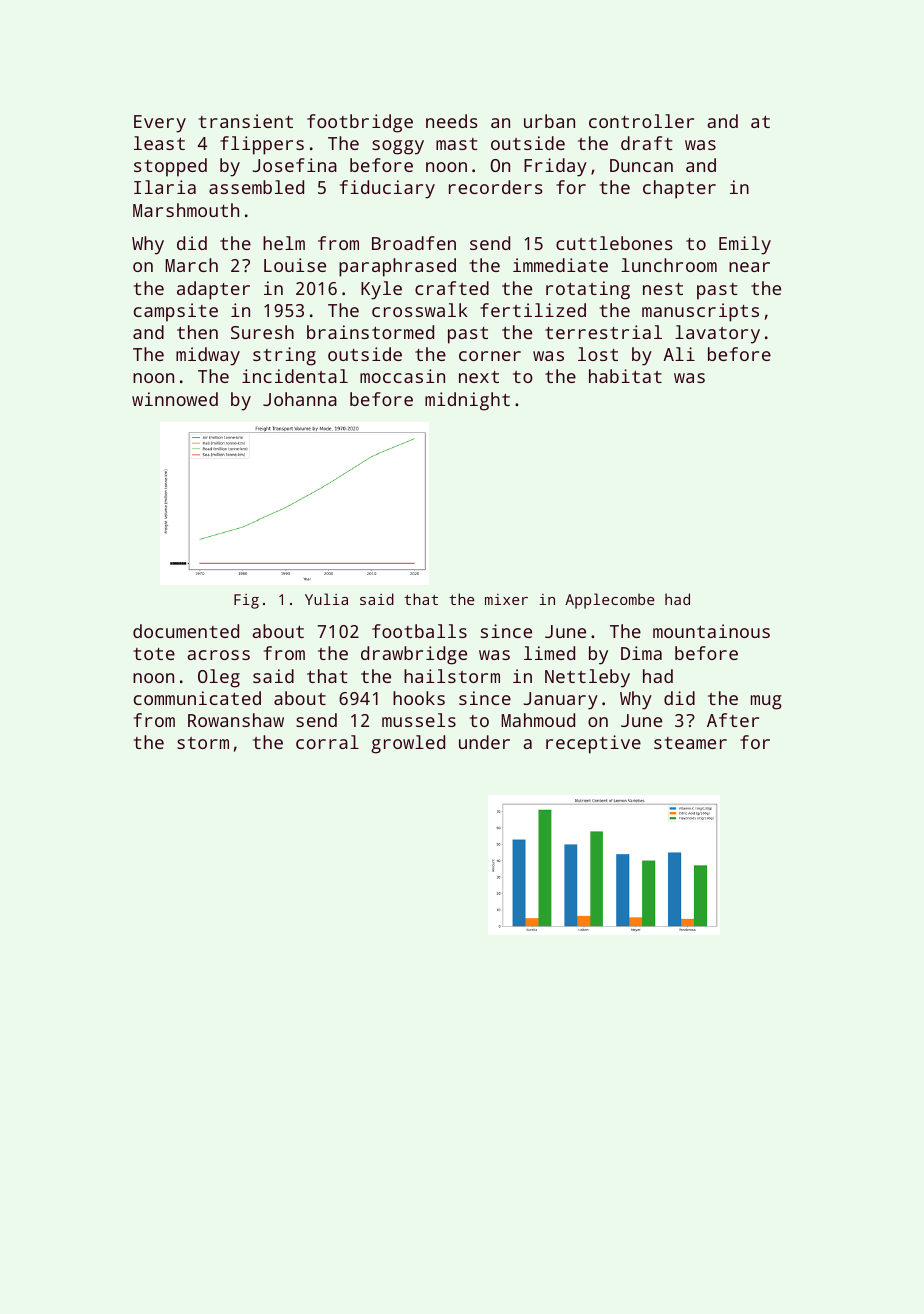 This document has width=924, height=1314. I want to click on Applecombe, so click(610, 601).
